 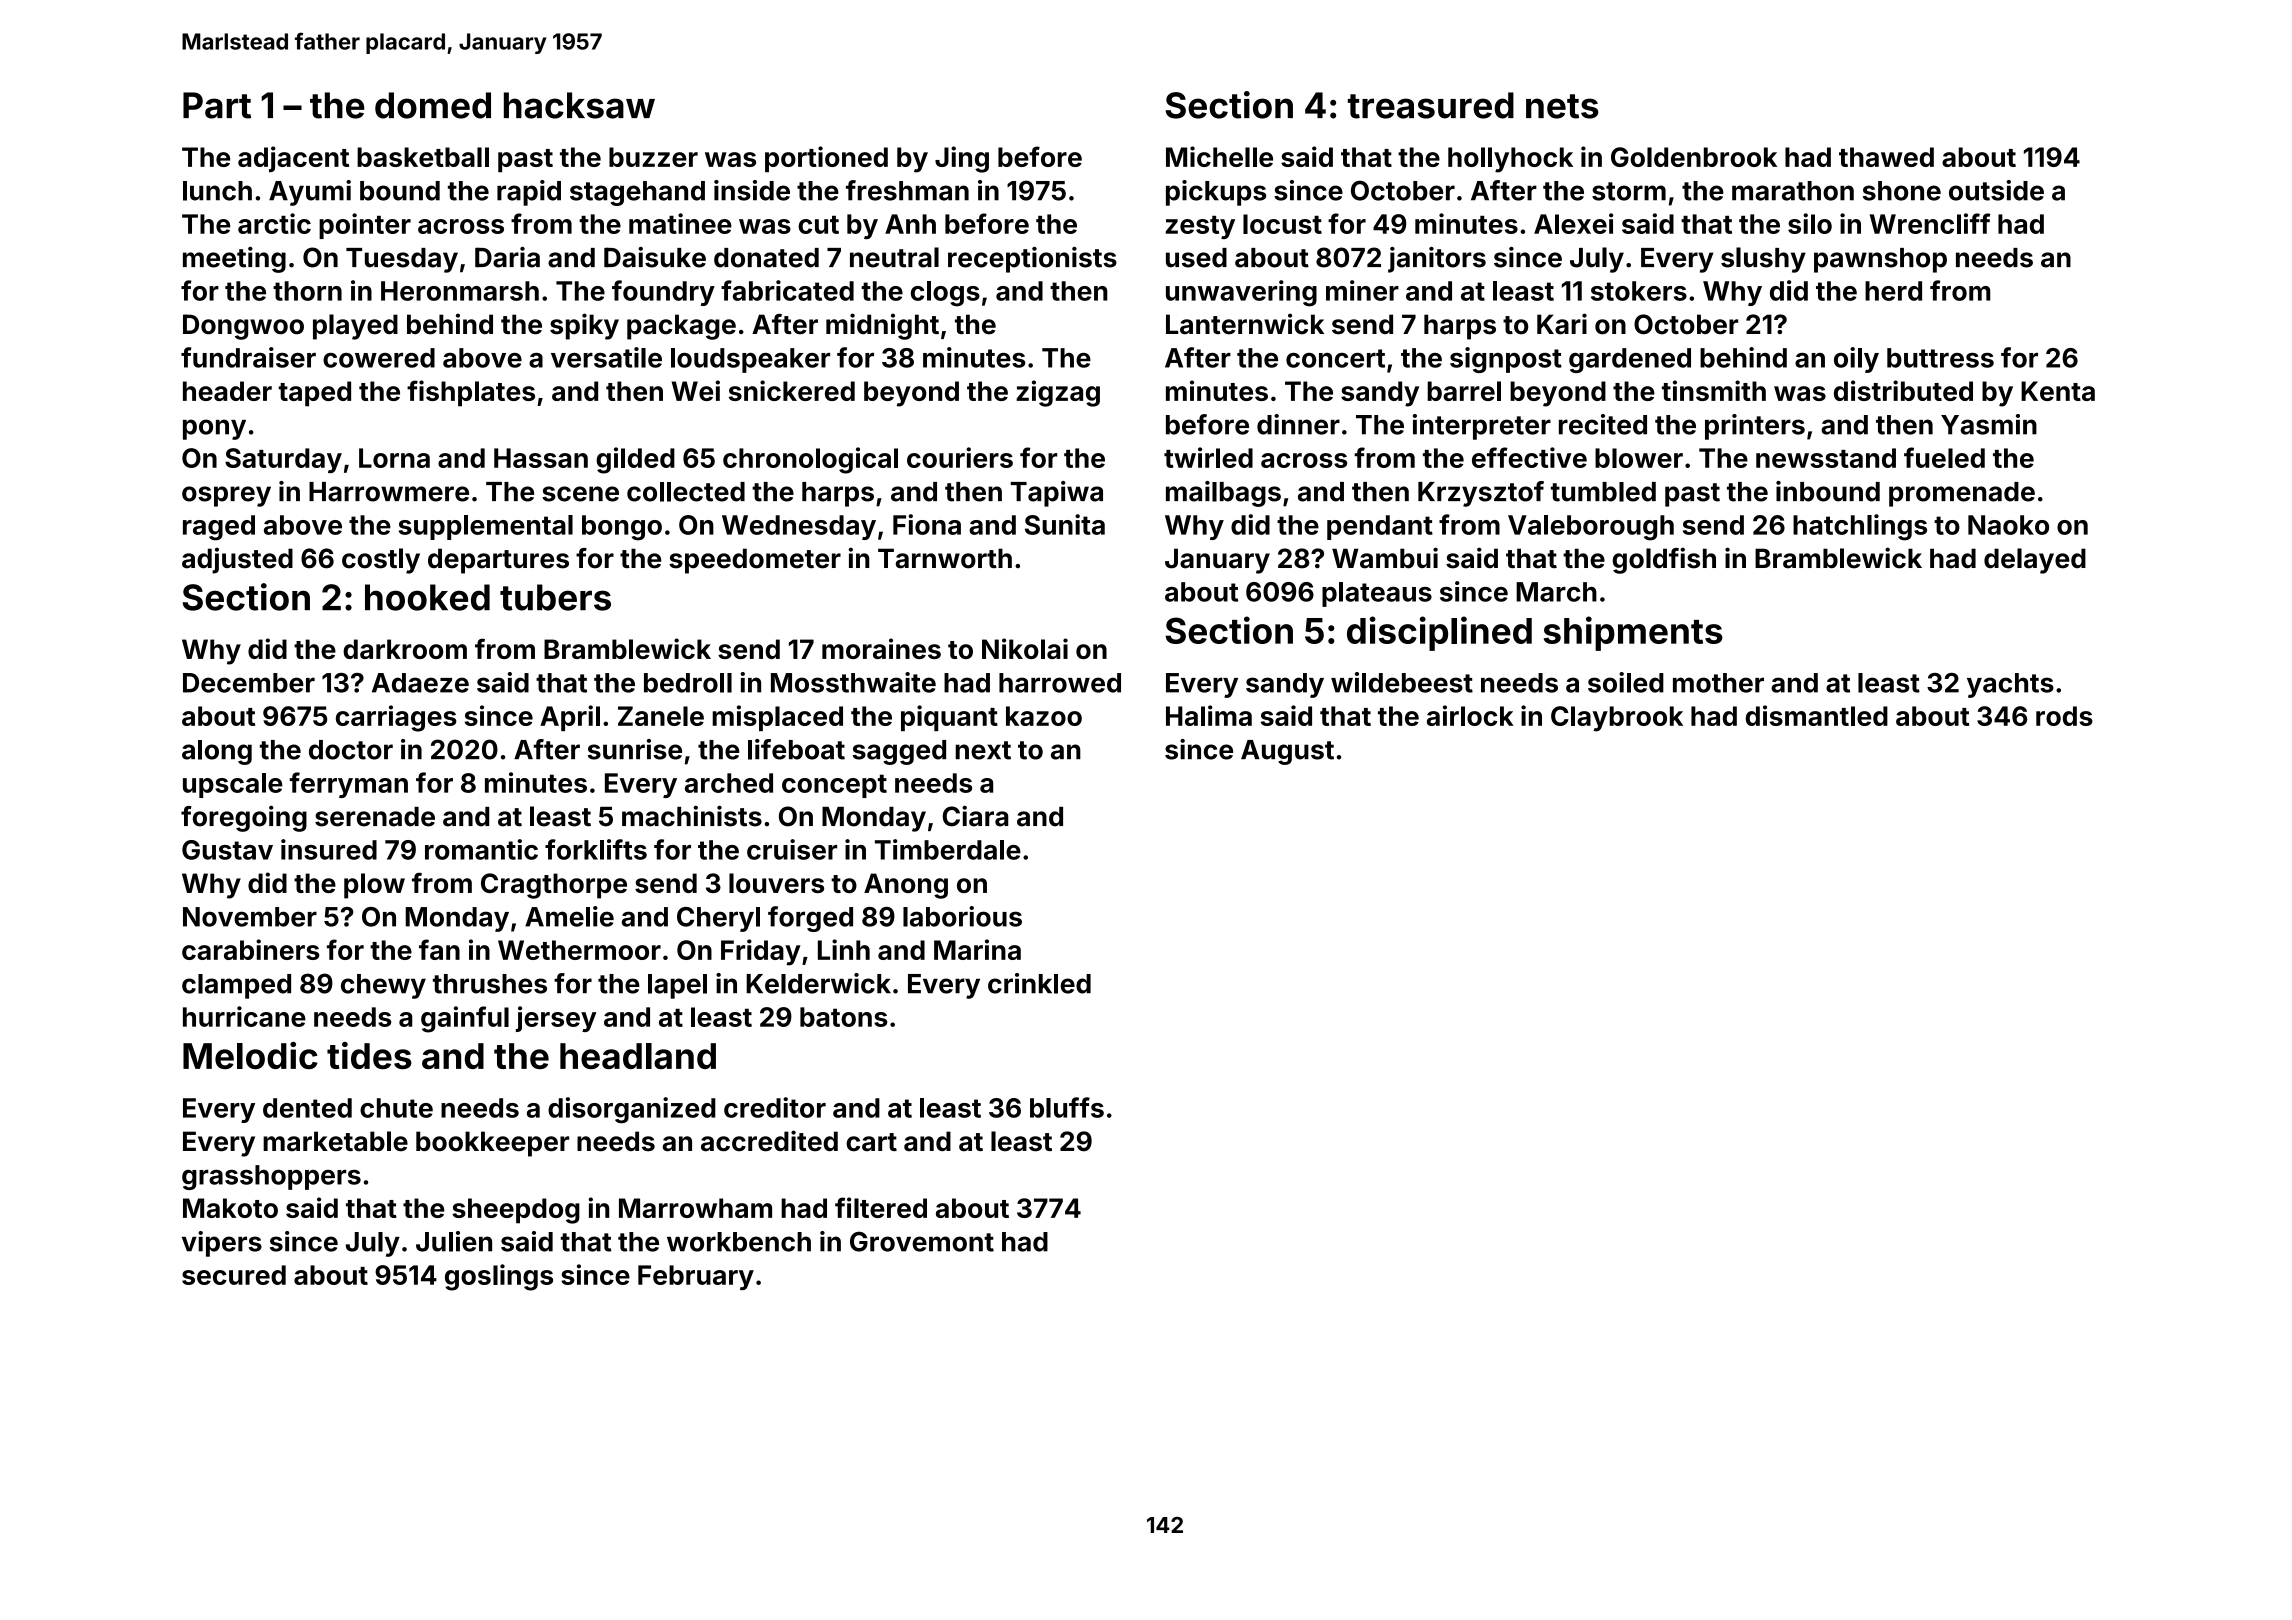 What do you see at coordinates (1287, 752) in the document?
I see `August` at bounding box center [1287, 752].
